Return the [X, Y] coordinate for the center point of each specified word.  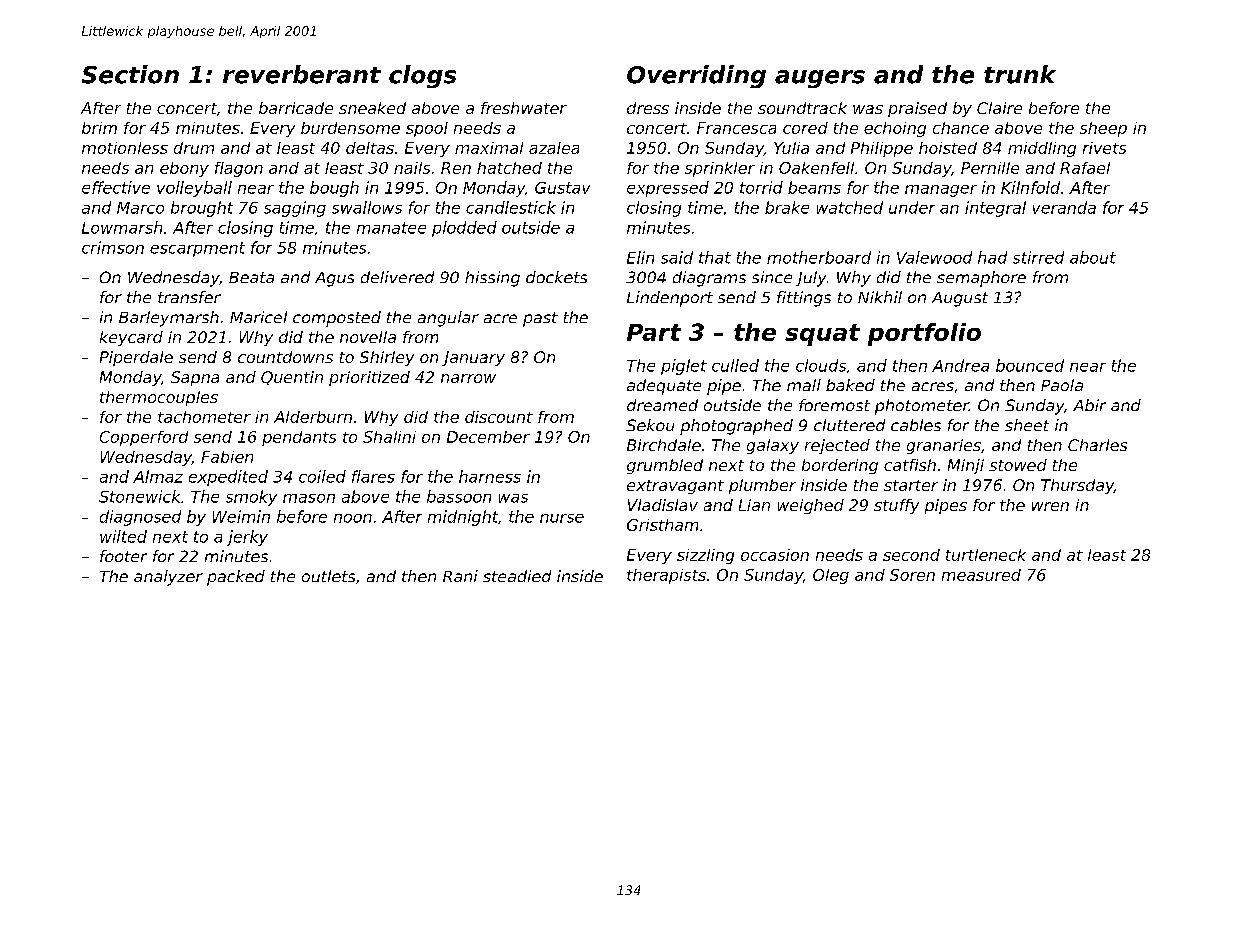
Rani [460, 576]
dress [648, 108]
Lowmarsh [122, 227]
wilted [123, 536]
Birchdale [664, 445]
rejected [837, 446]
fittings [804, 299]
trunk [1020, 74]
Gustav [562, 188]
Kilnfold [1030, 187]
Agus [334, 279]
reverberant [302, 74]
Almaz [158, 476]
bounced [1030, 365]
